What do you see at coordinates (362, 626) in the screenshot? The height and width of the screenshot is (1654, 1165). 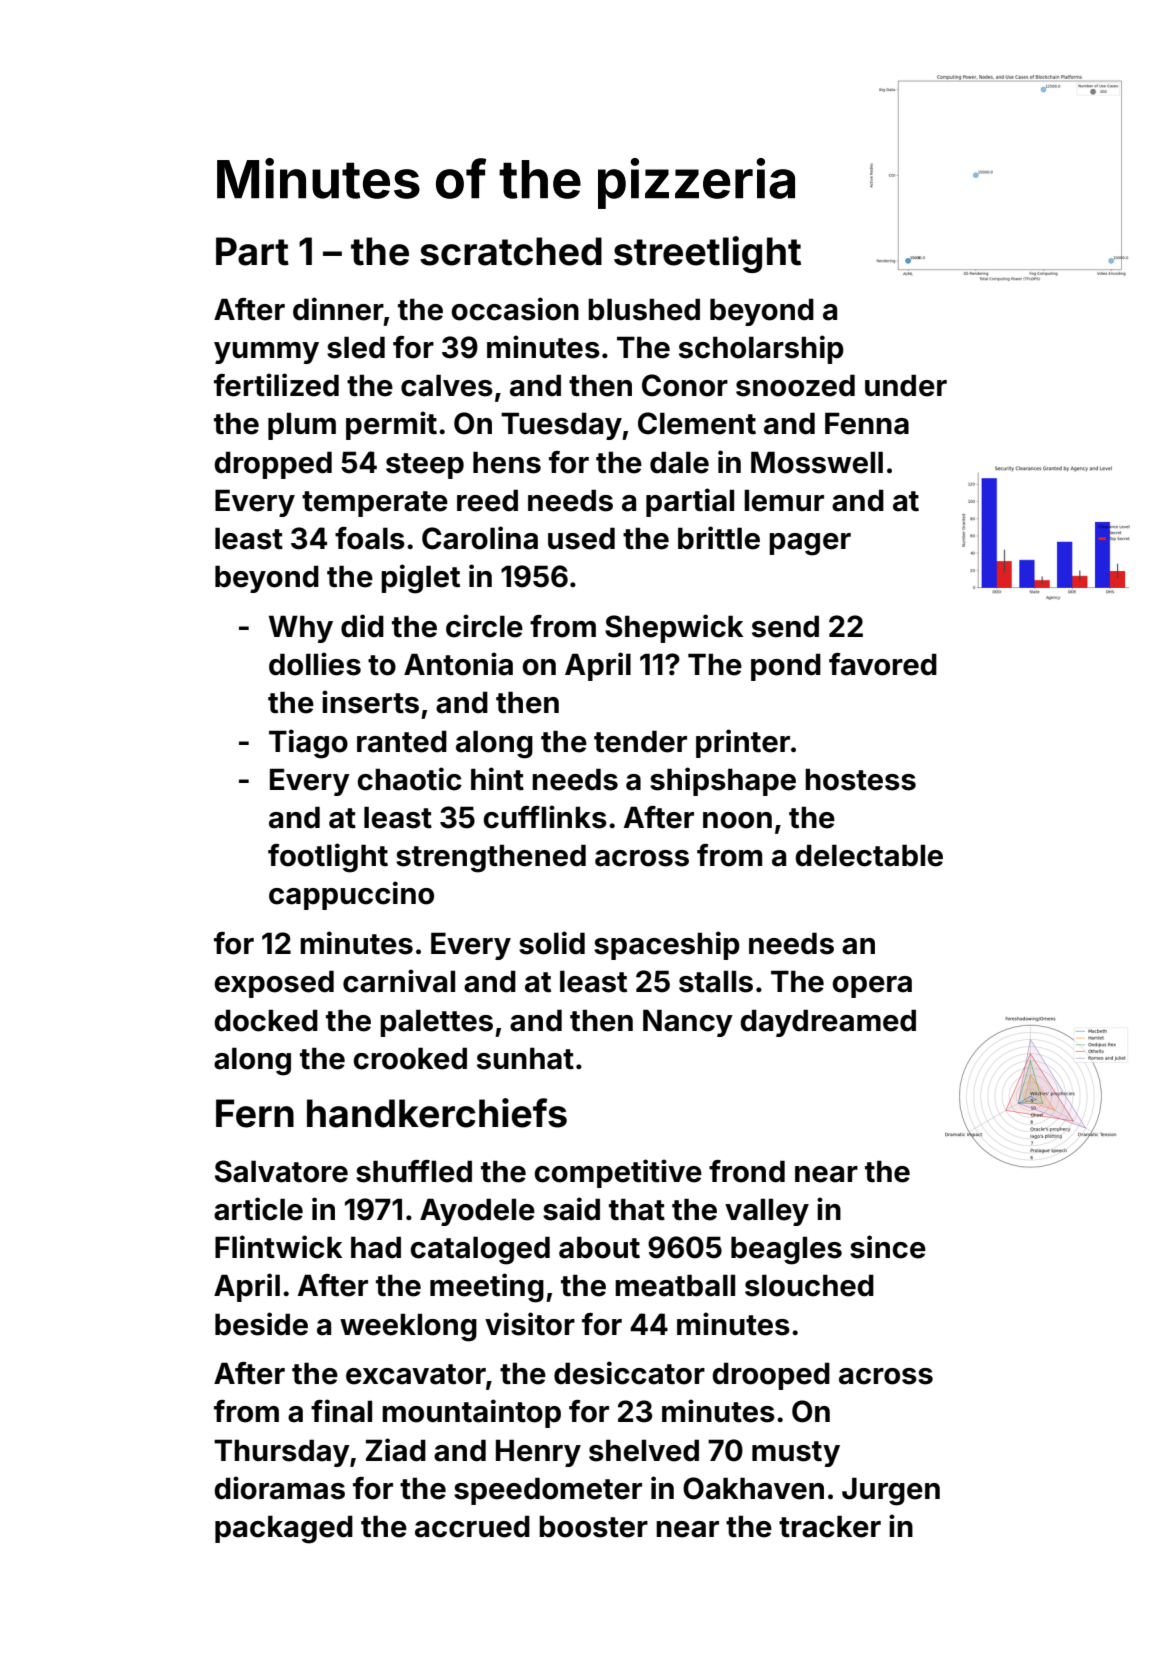 I see `did` at bounding box center [362, 626].
